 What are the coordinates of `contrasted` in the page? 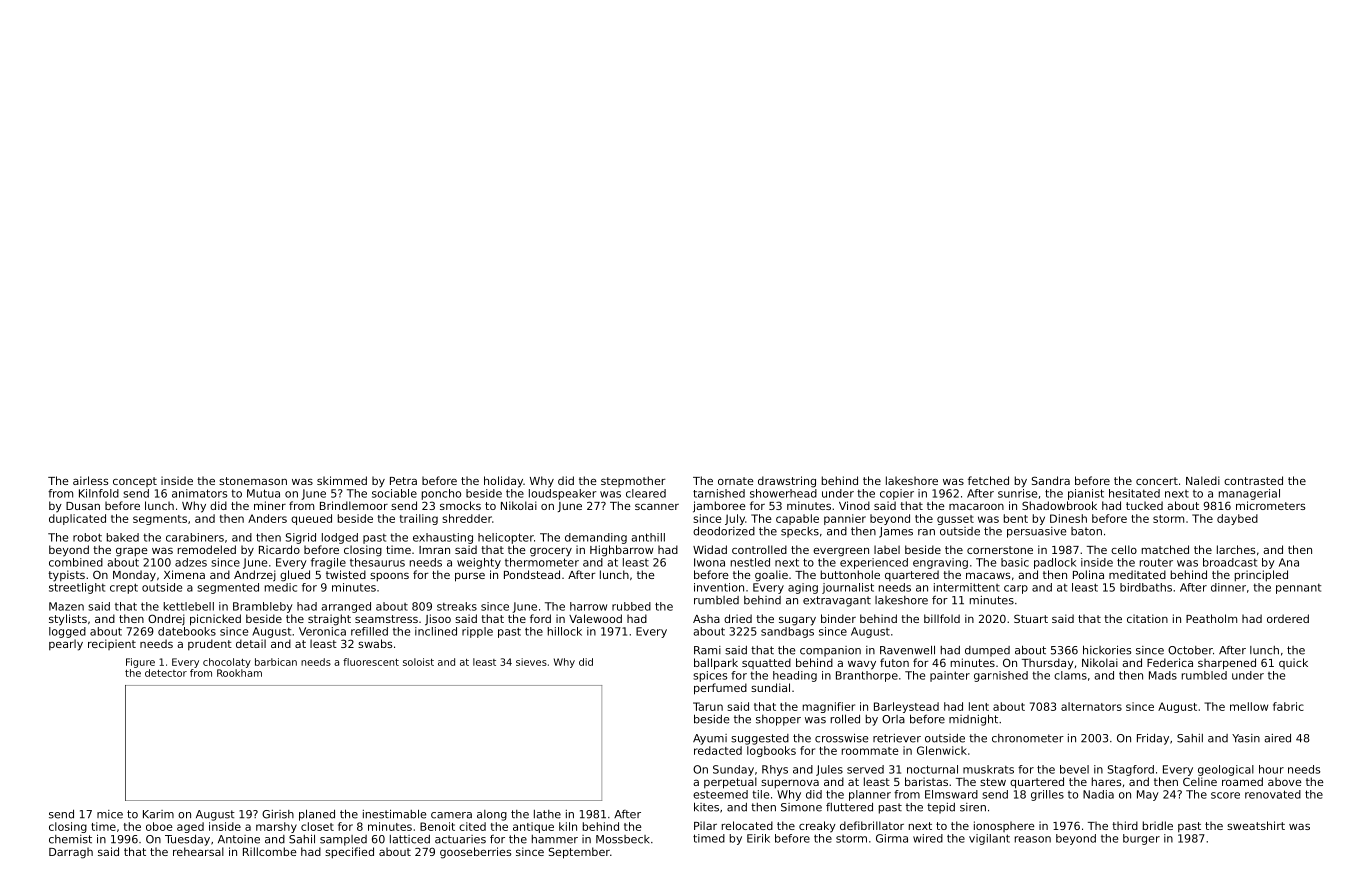 It's located at (1253, 480).
